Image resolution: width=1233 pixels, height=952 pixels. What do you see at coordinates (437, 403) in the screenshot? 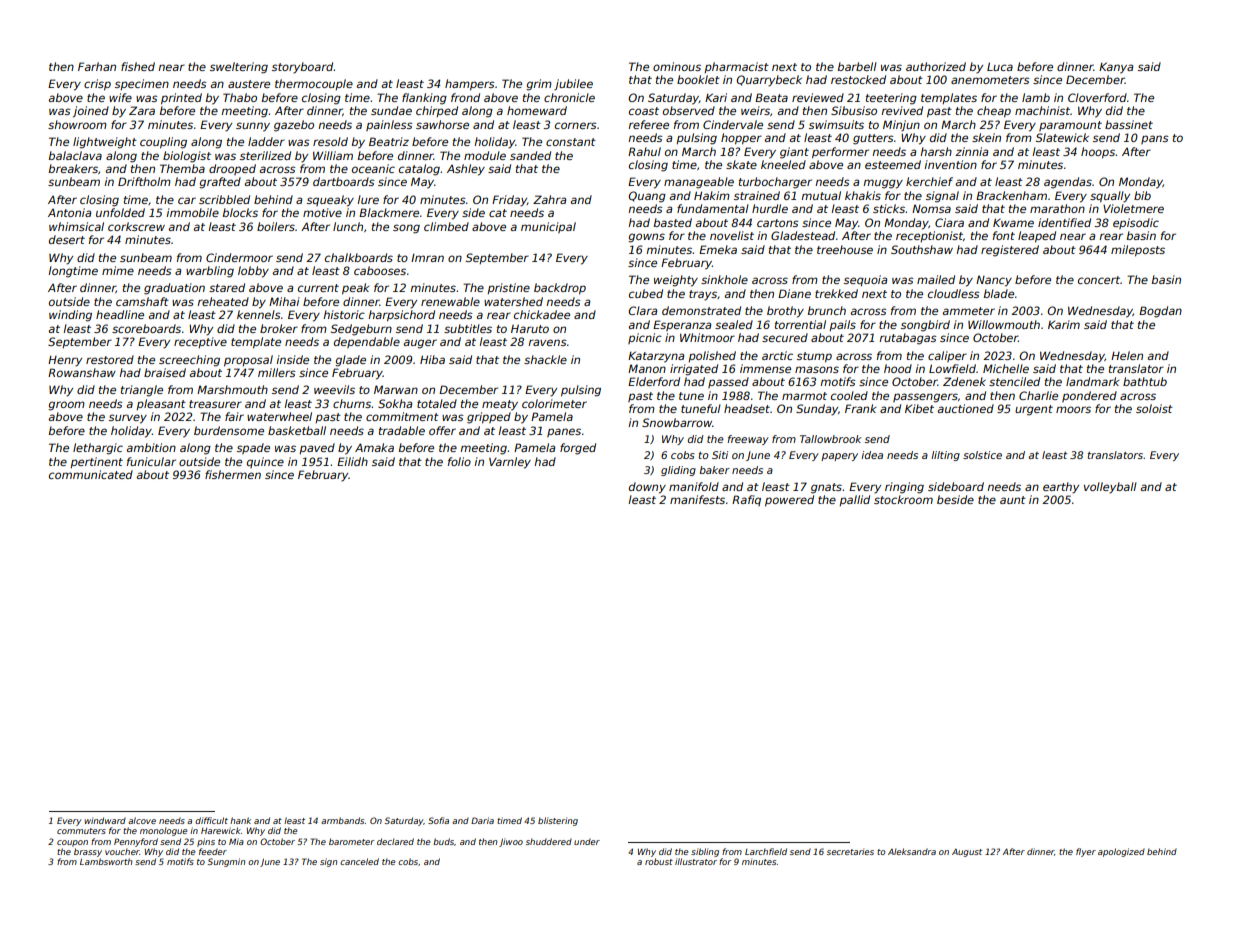
I see `totaled` at bounding box center [437, 403].
